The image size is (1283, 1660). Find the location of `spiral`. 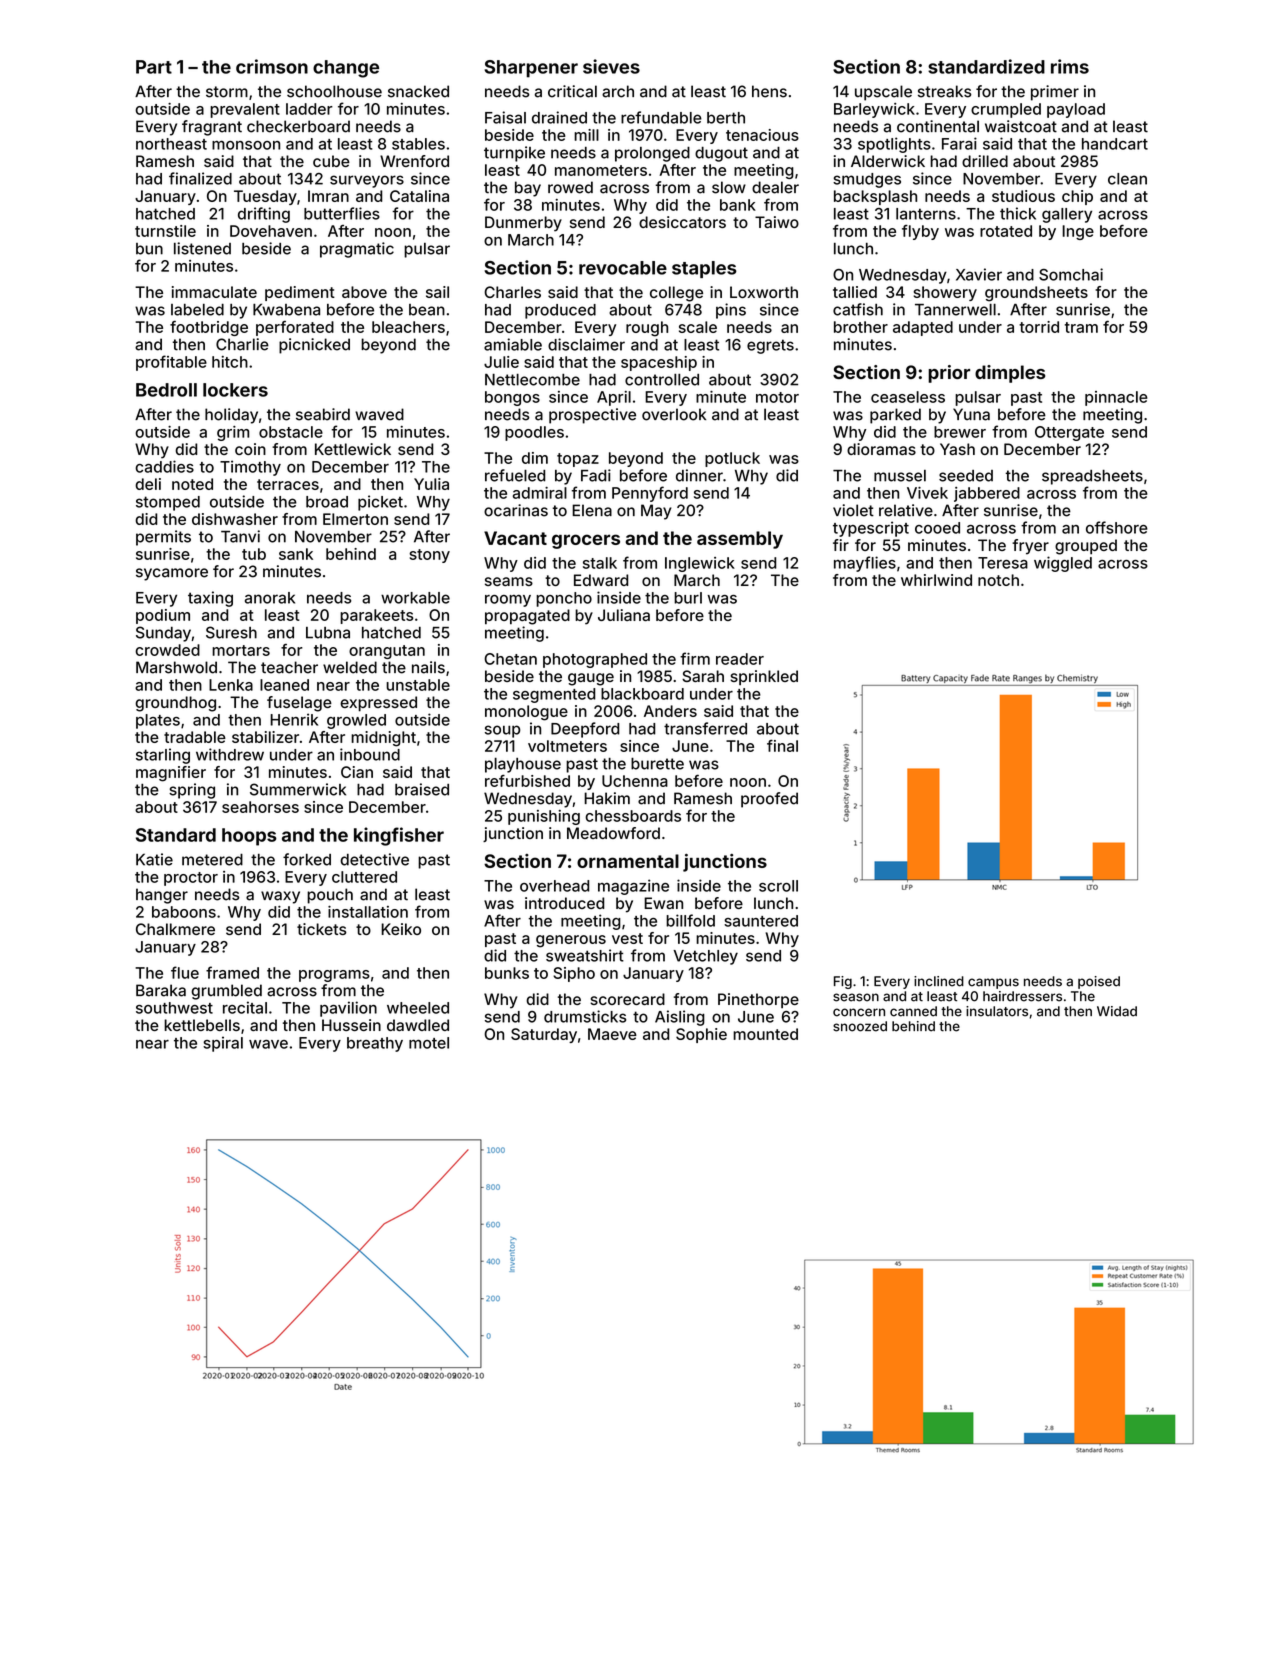

spiral is located at coordinates (223, 1044).
